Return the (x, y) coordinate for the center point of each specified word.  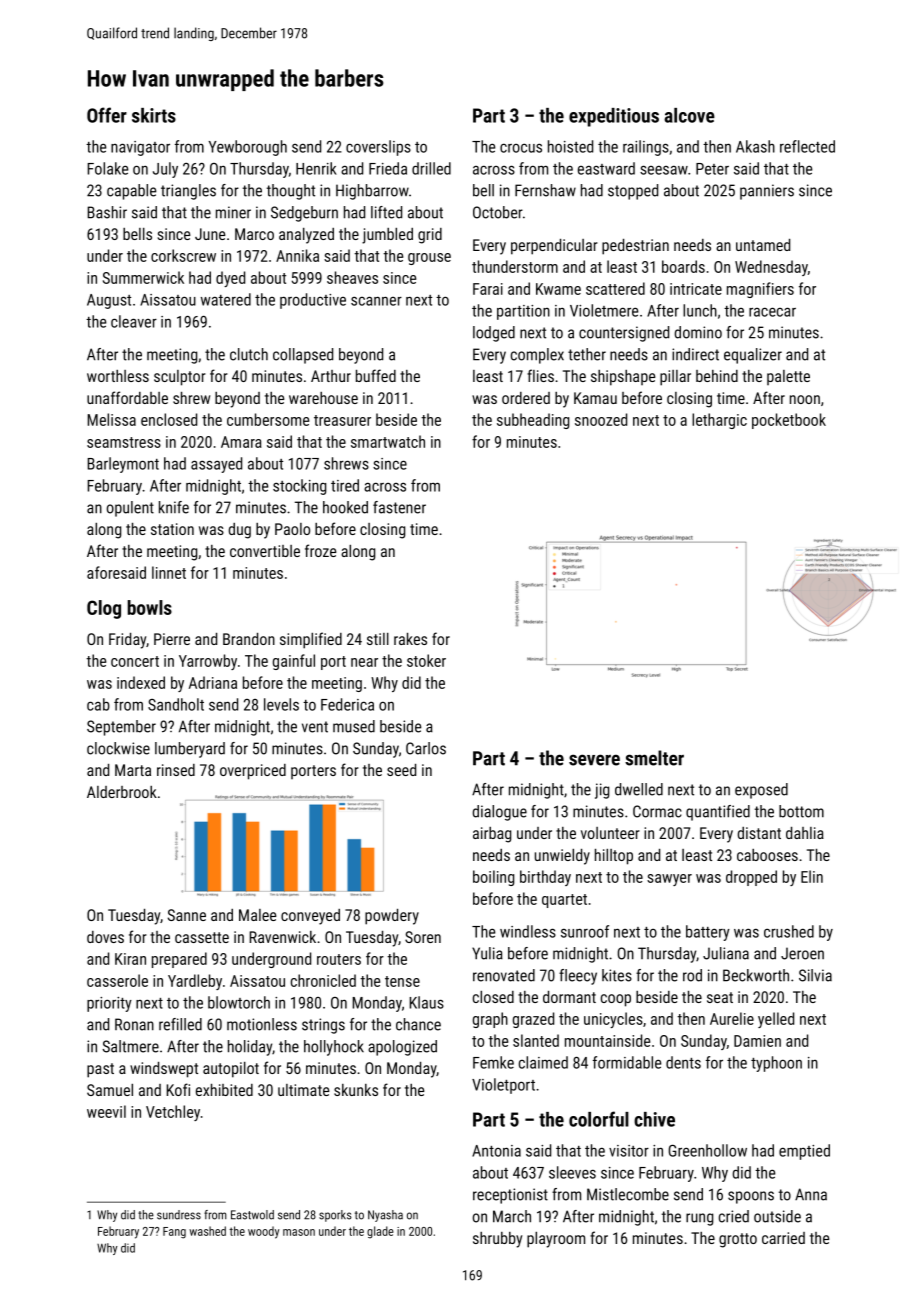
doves (105, 937)
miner (233, 212)
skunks (356, 1090)
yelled (776, 1020)
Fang (174, 1233)
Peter (712, 169)
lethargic (719, 421)
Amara (241, 442)
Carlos (426, 748)
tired (345, 485)
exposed (761, 791)
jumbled (387, 236)
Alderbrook (122, 792)
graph (490, 1020)
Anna (811, 1194)
